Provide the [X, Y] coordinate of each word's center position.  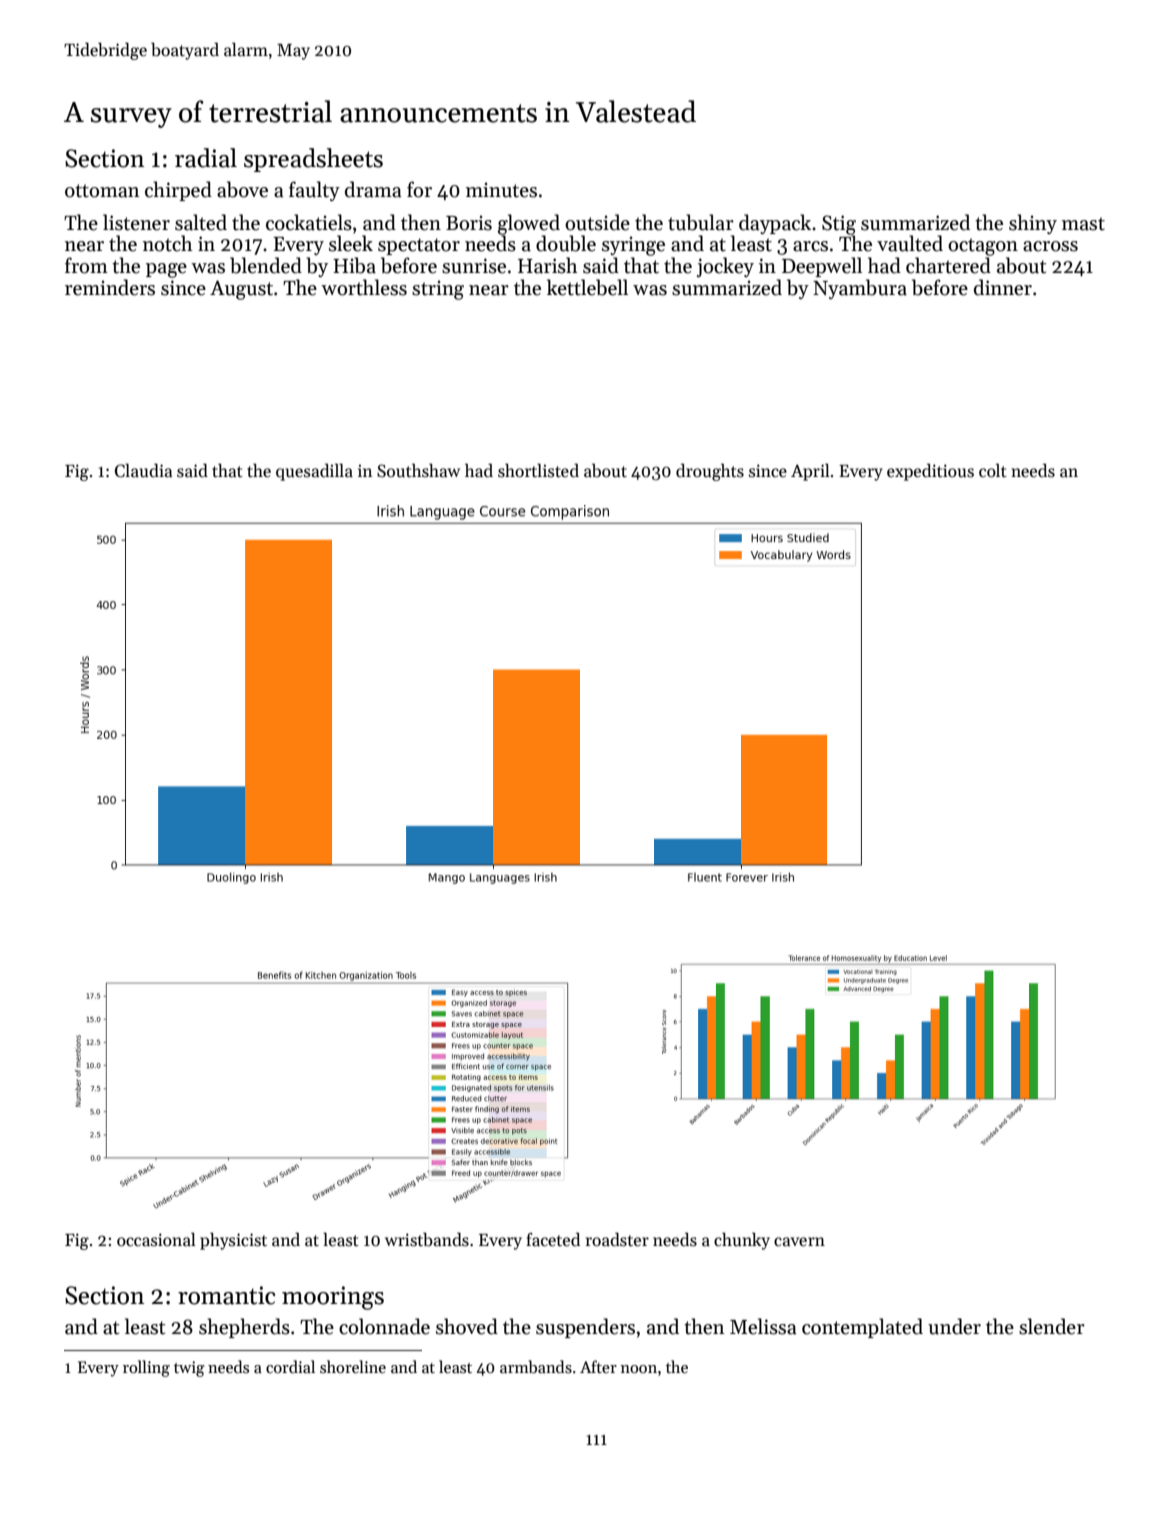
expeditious [930, 472]
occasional [156, 1239]
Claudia [143, 470]
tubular [701, 222]
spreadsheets [313, 160]
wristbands [427, 1239]
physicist [233, 1241]
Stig [839, 225]
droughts [710, 472]
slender [1052, 1326]
